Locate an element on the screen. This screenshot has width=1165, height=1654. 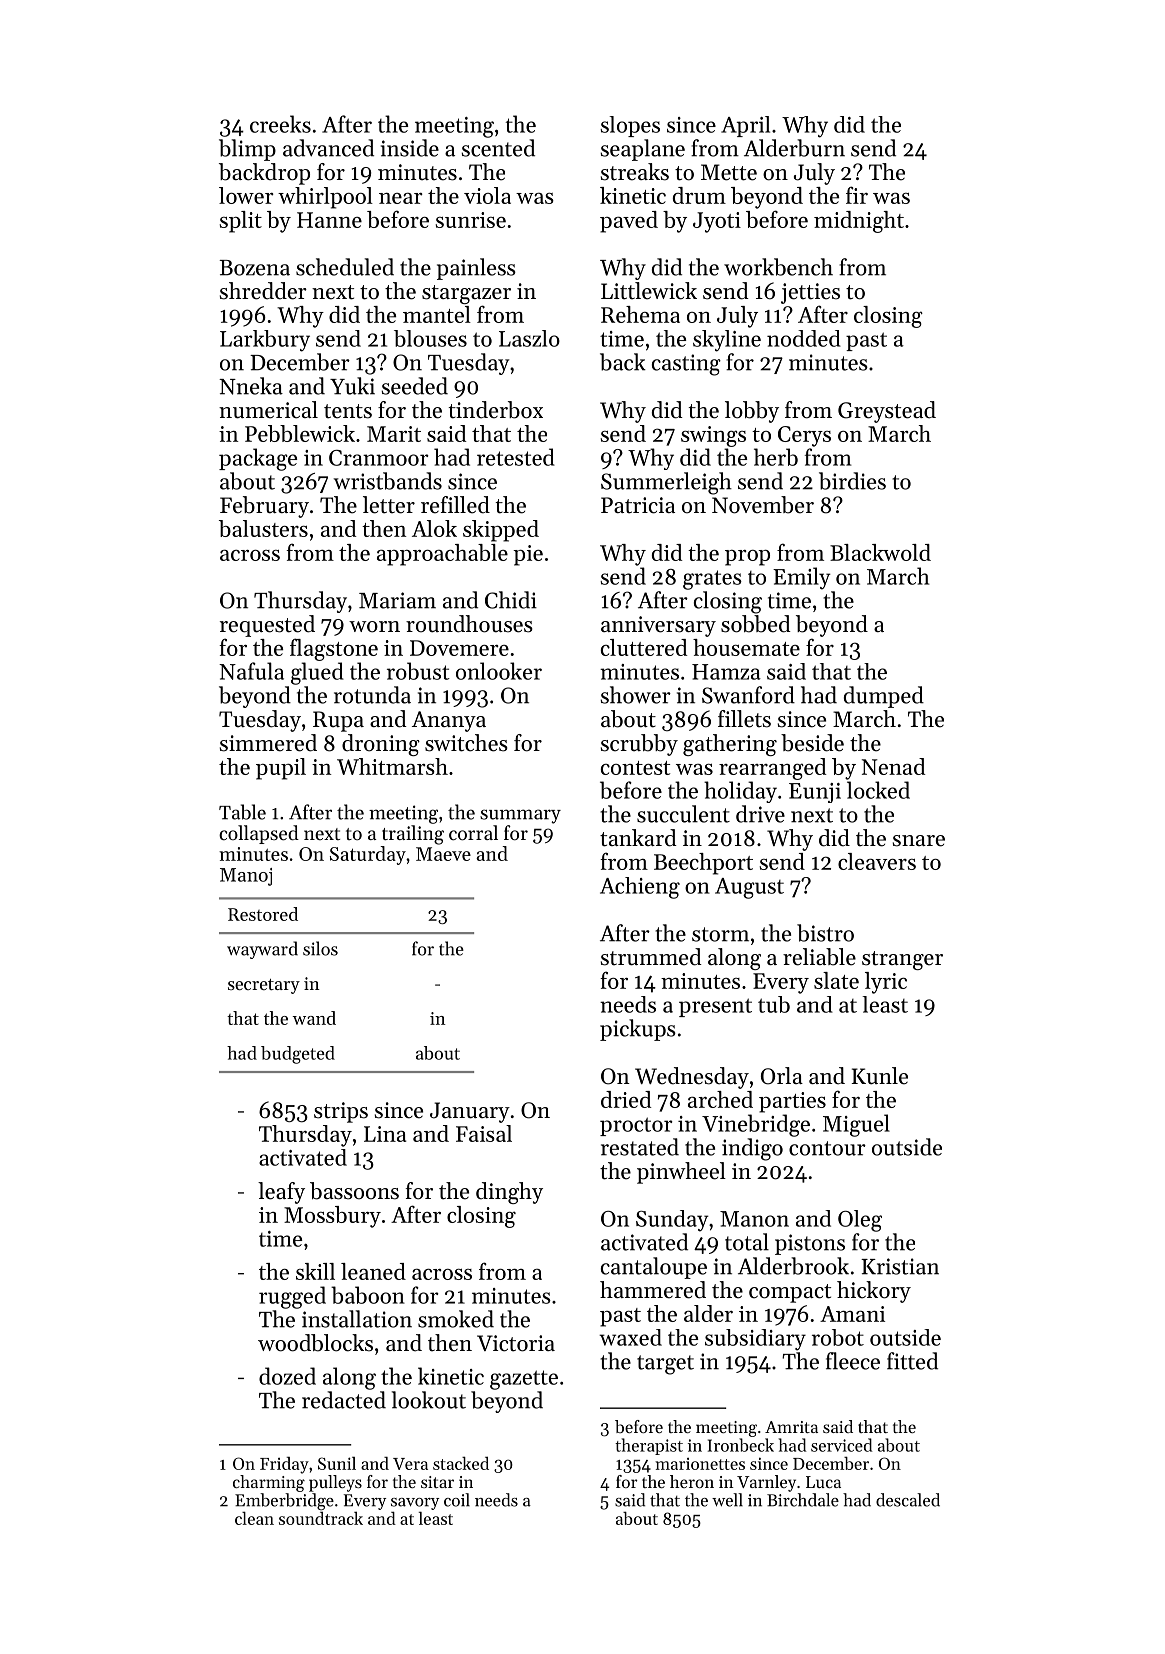
streaks is located at coordinates (635, 172).
